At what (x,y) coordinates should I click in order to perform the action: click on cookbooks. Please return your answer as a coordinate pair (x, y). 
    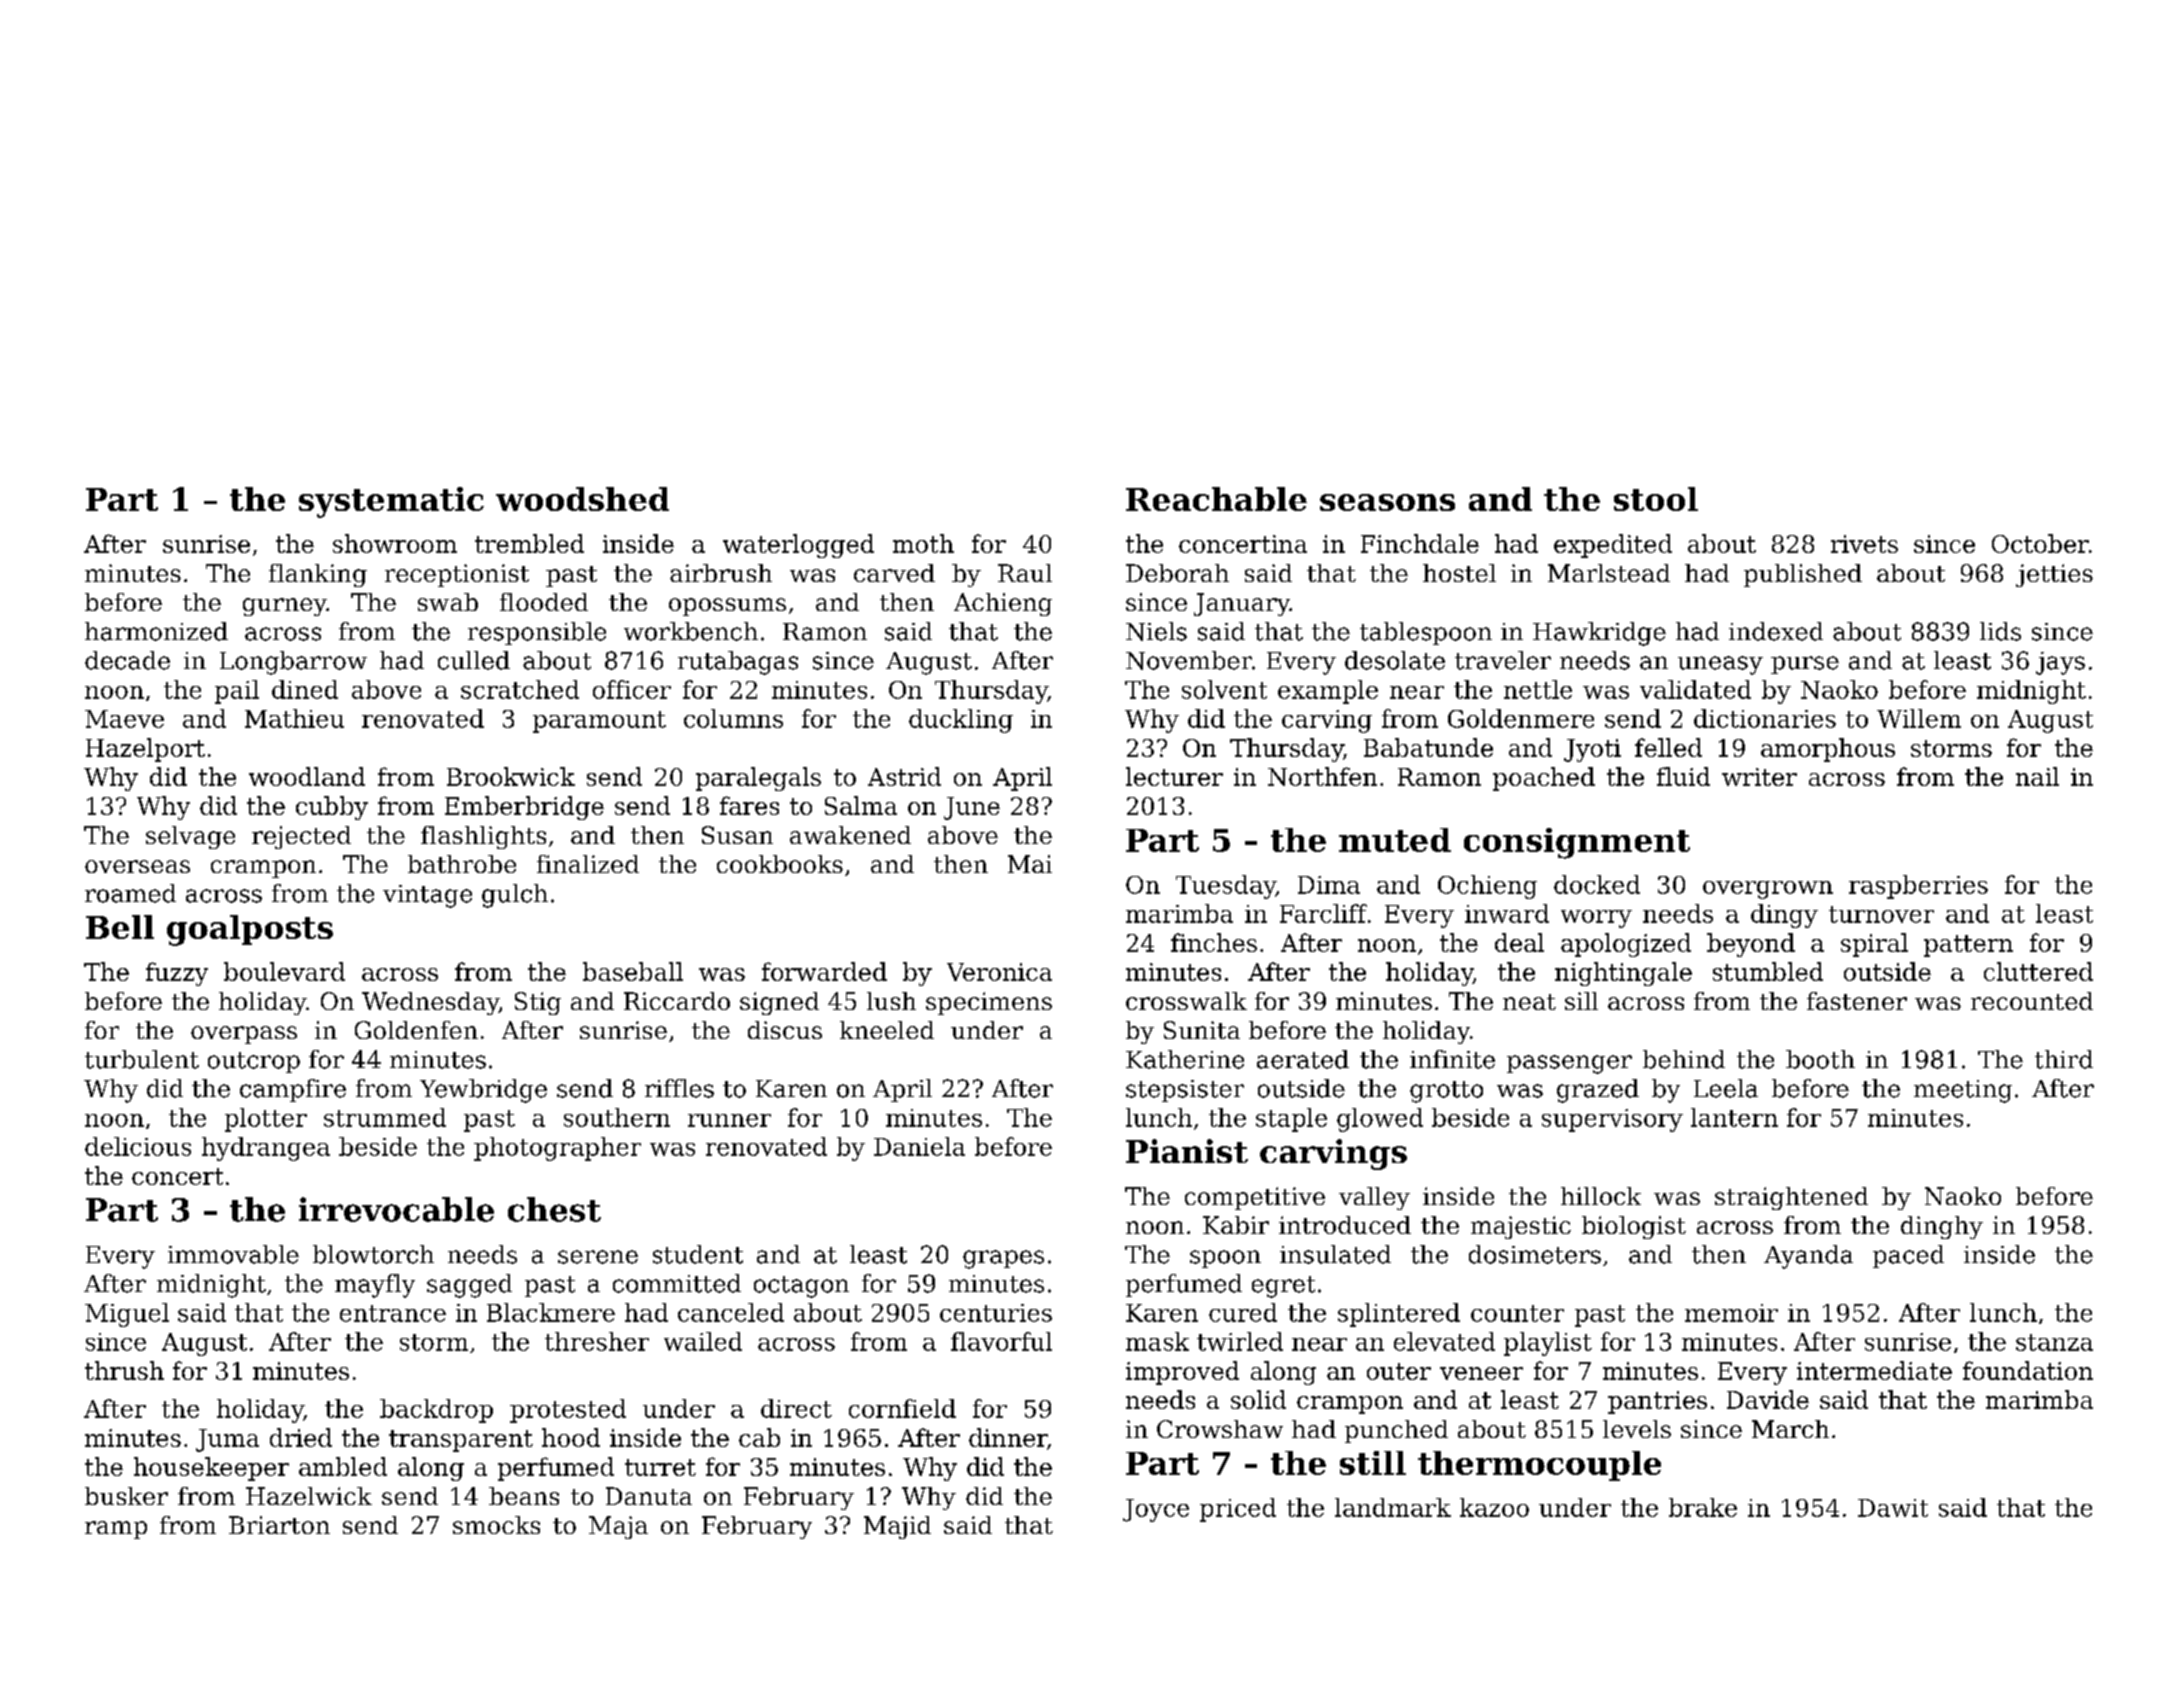
    Looking at the image, I should click on (780, 864).
